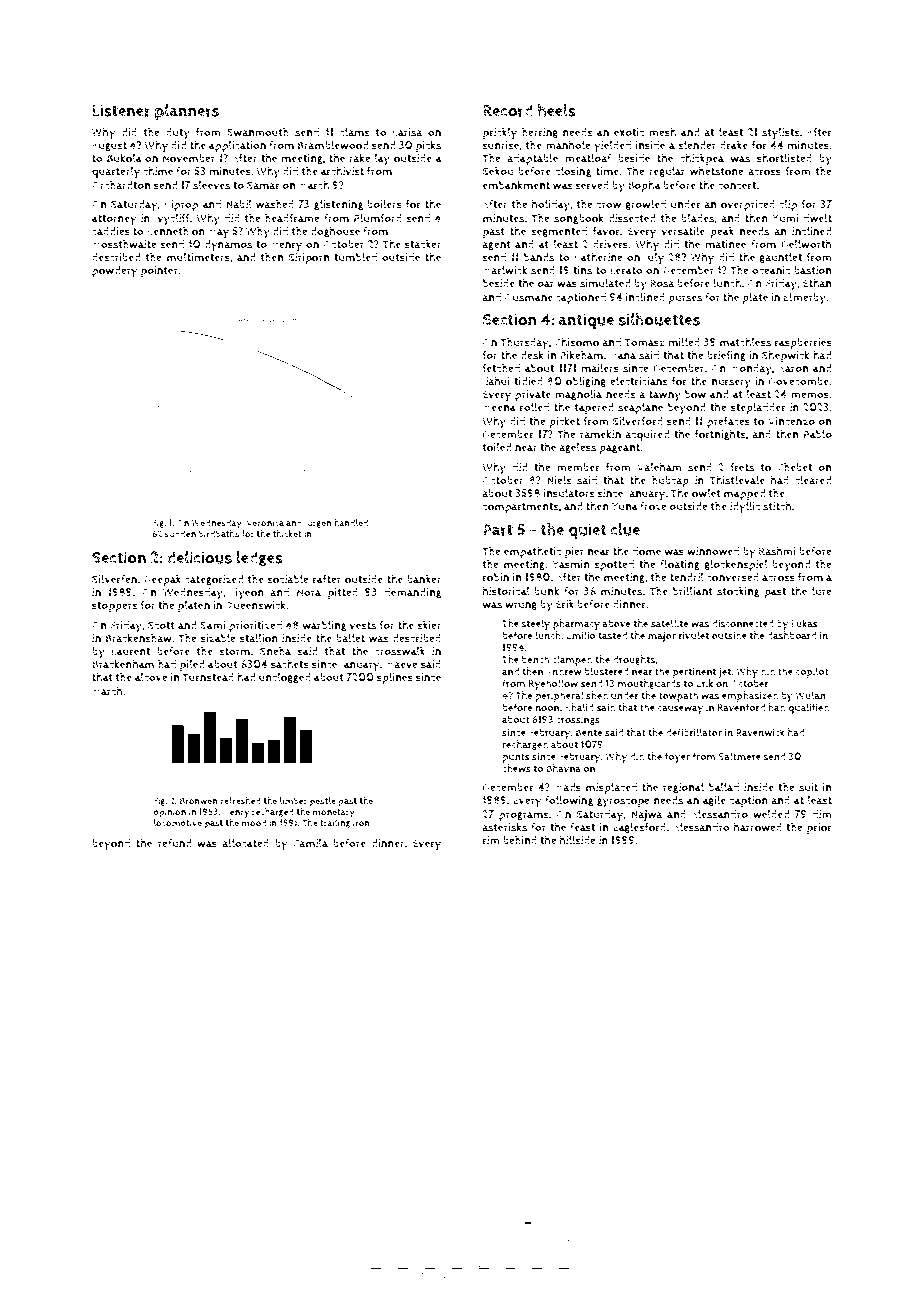 Image resolution: width=924 pixels, height=1308 pixels. Describe the element at coordinates (534, 407) in the screenshot. I see `rolled` at that location.
